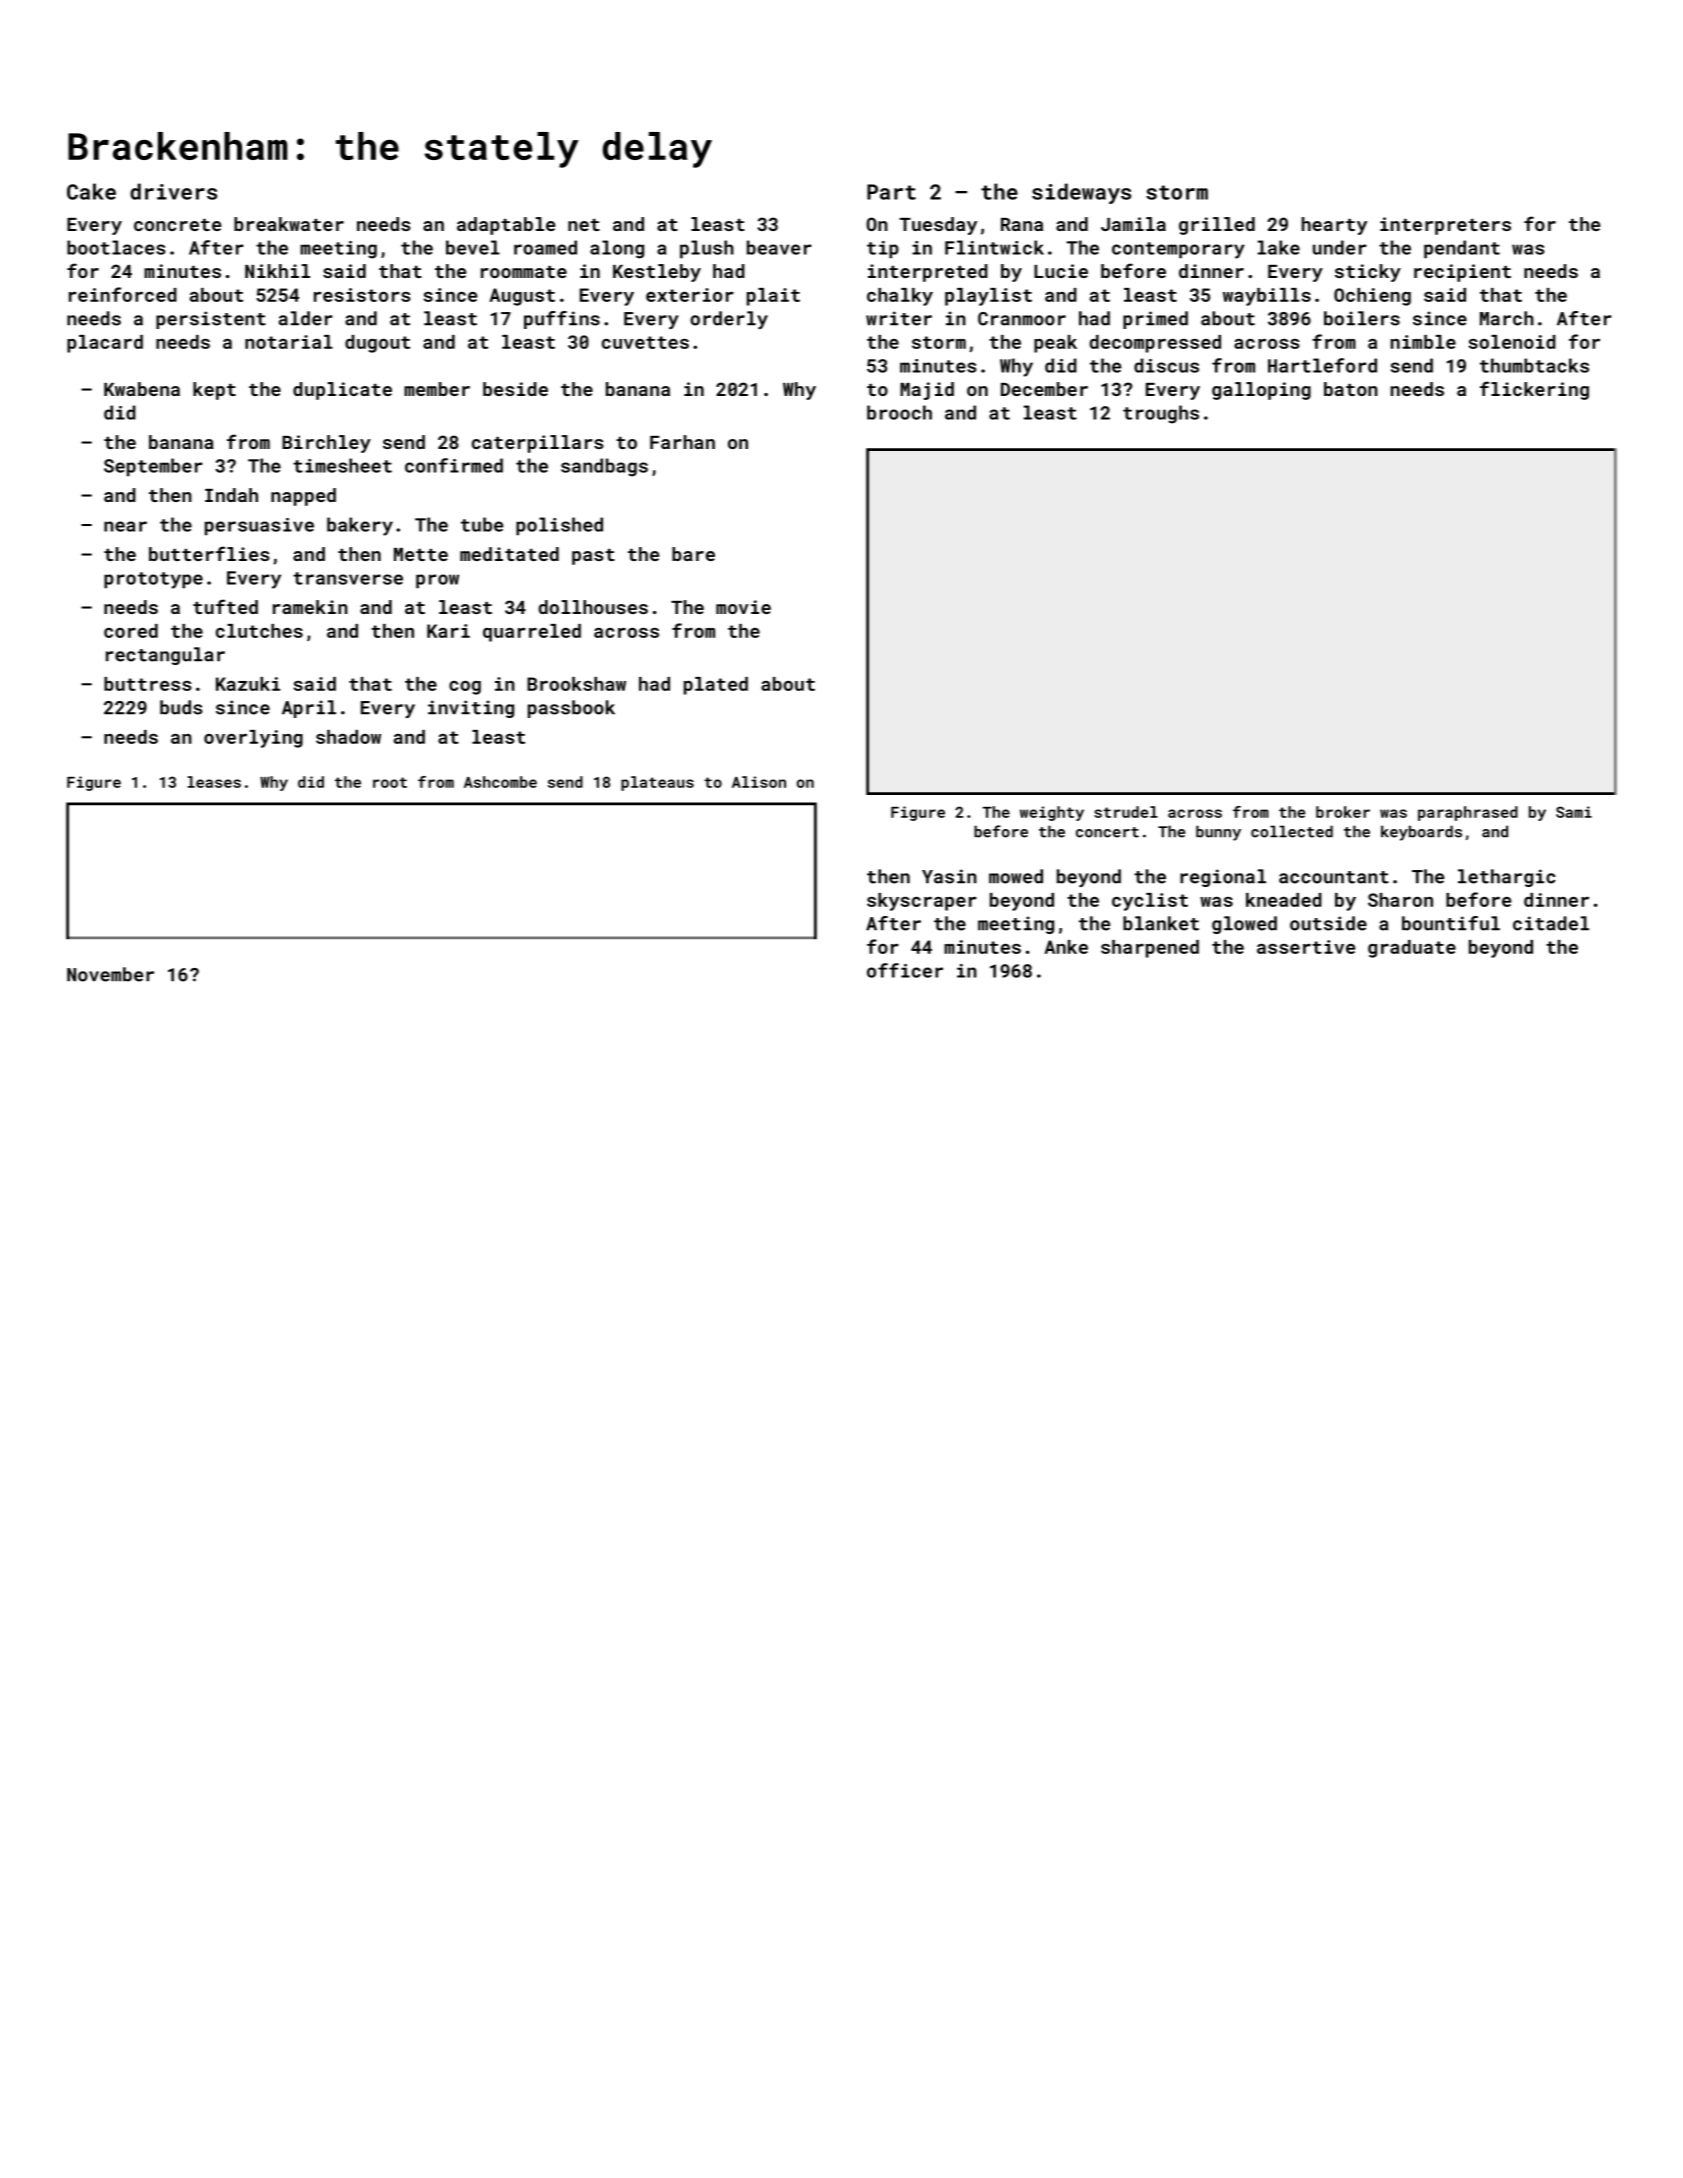 The height and width of the document is (2178, 1683). What do you see at coordinates (759, 782) in the document?
I see `Alison` at bounding box center [759, 782].
